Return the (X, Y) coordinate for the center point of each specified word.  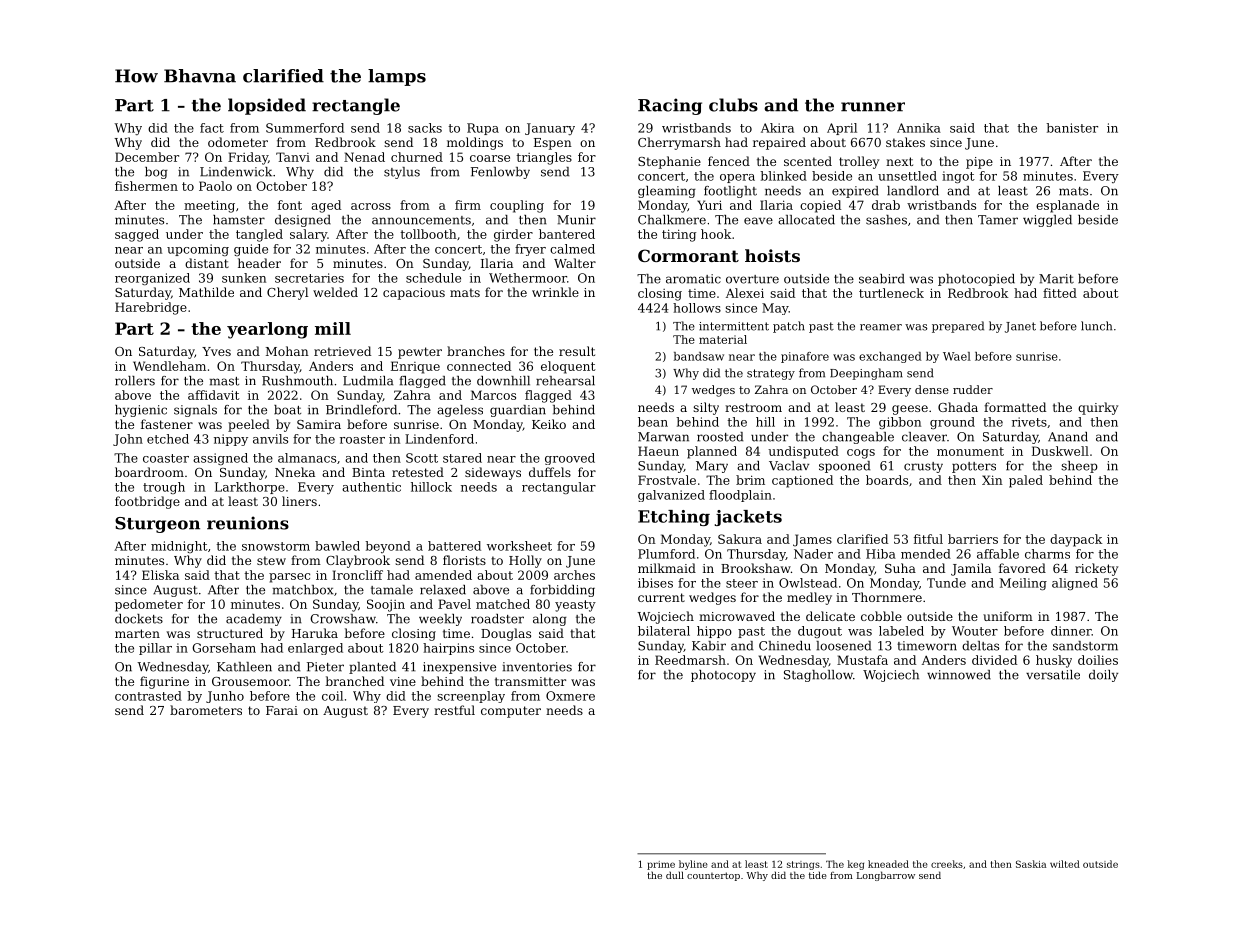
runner (873, 107)
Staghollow (818, 676)
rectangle (356, 106)
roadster (497, 619)
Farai (282, 710)
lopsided (267, 106)
